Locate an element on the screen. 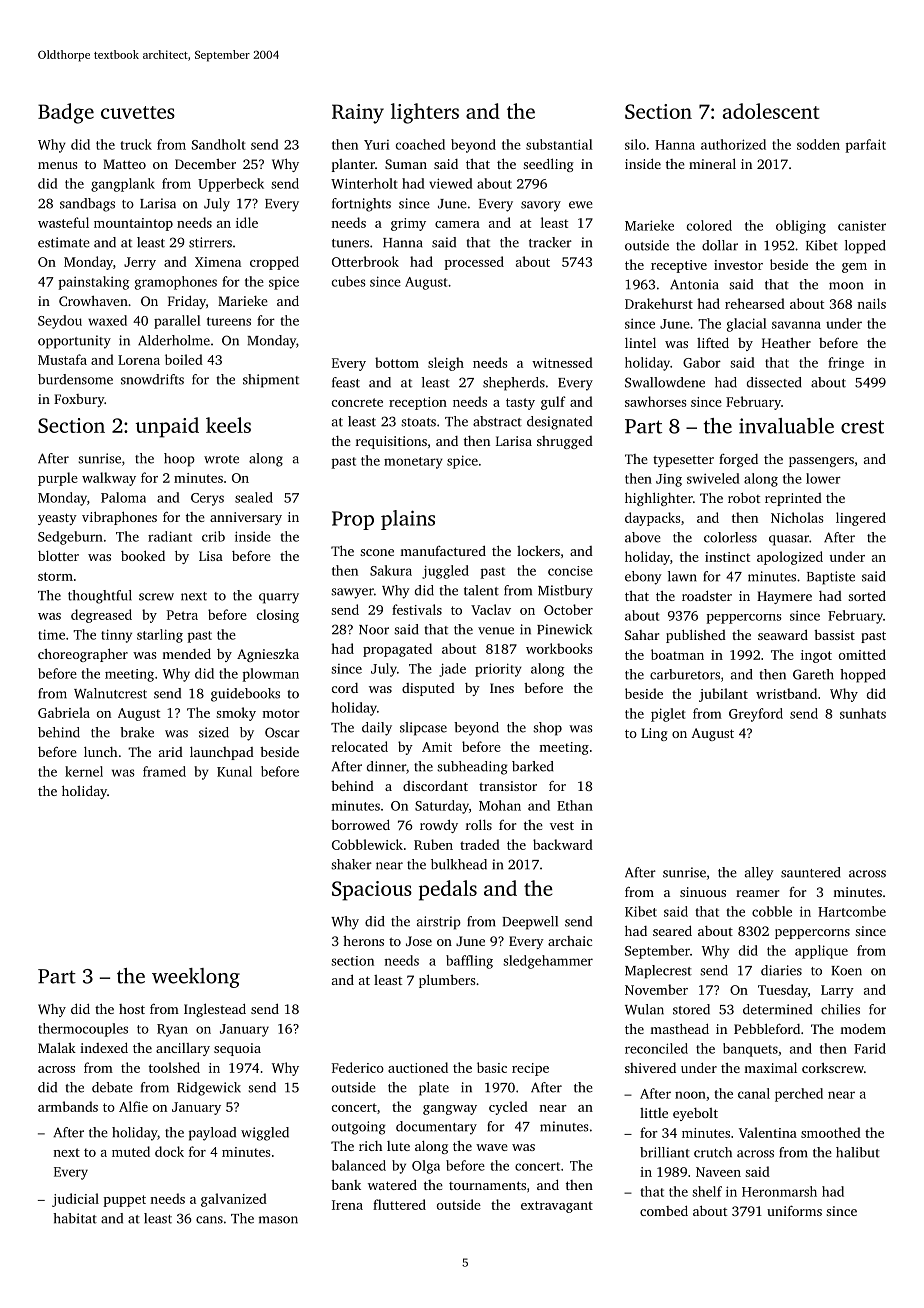  lunch is located at coordinates (100, 752).
